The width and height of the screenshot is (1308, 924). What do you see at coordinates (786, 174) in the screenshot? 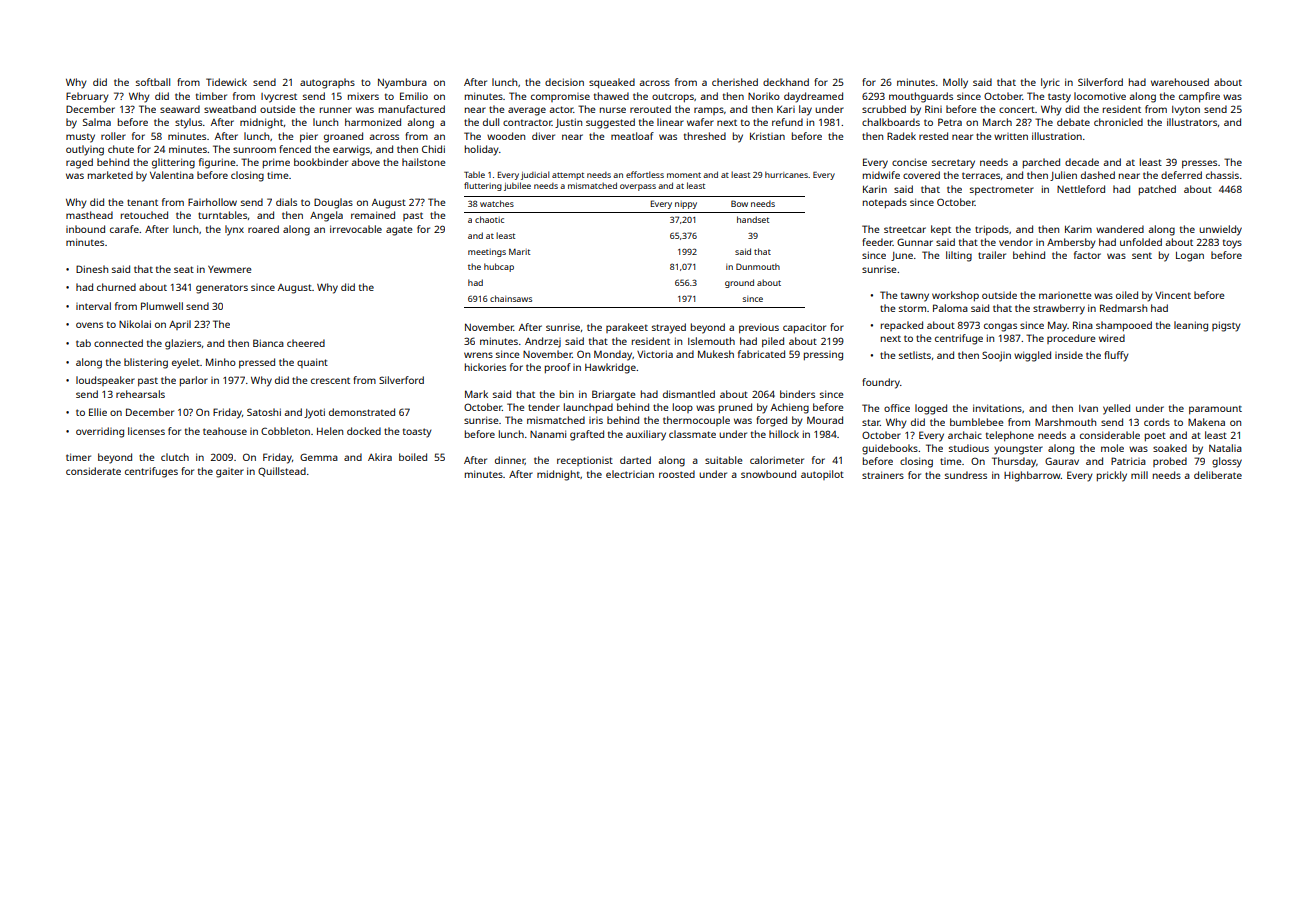
I see `hurricanes` at bounding box center [786, 174].
